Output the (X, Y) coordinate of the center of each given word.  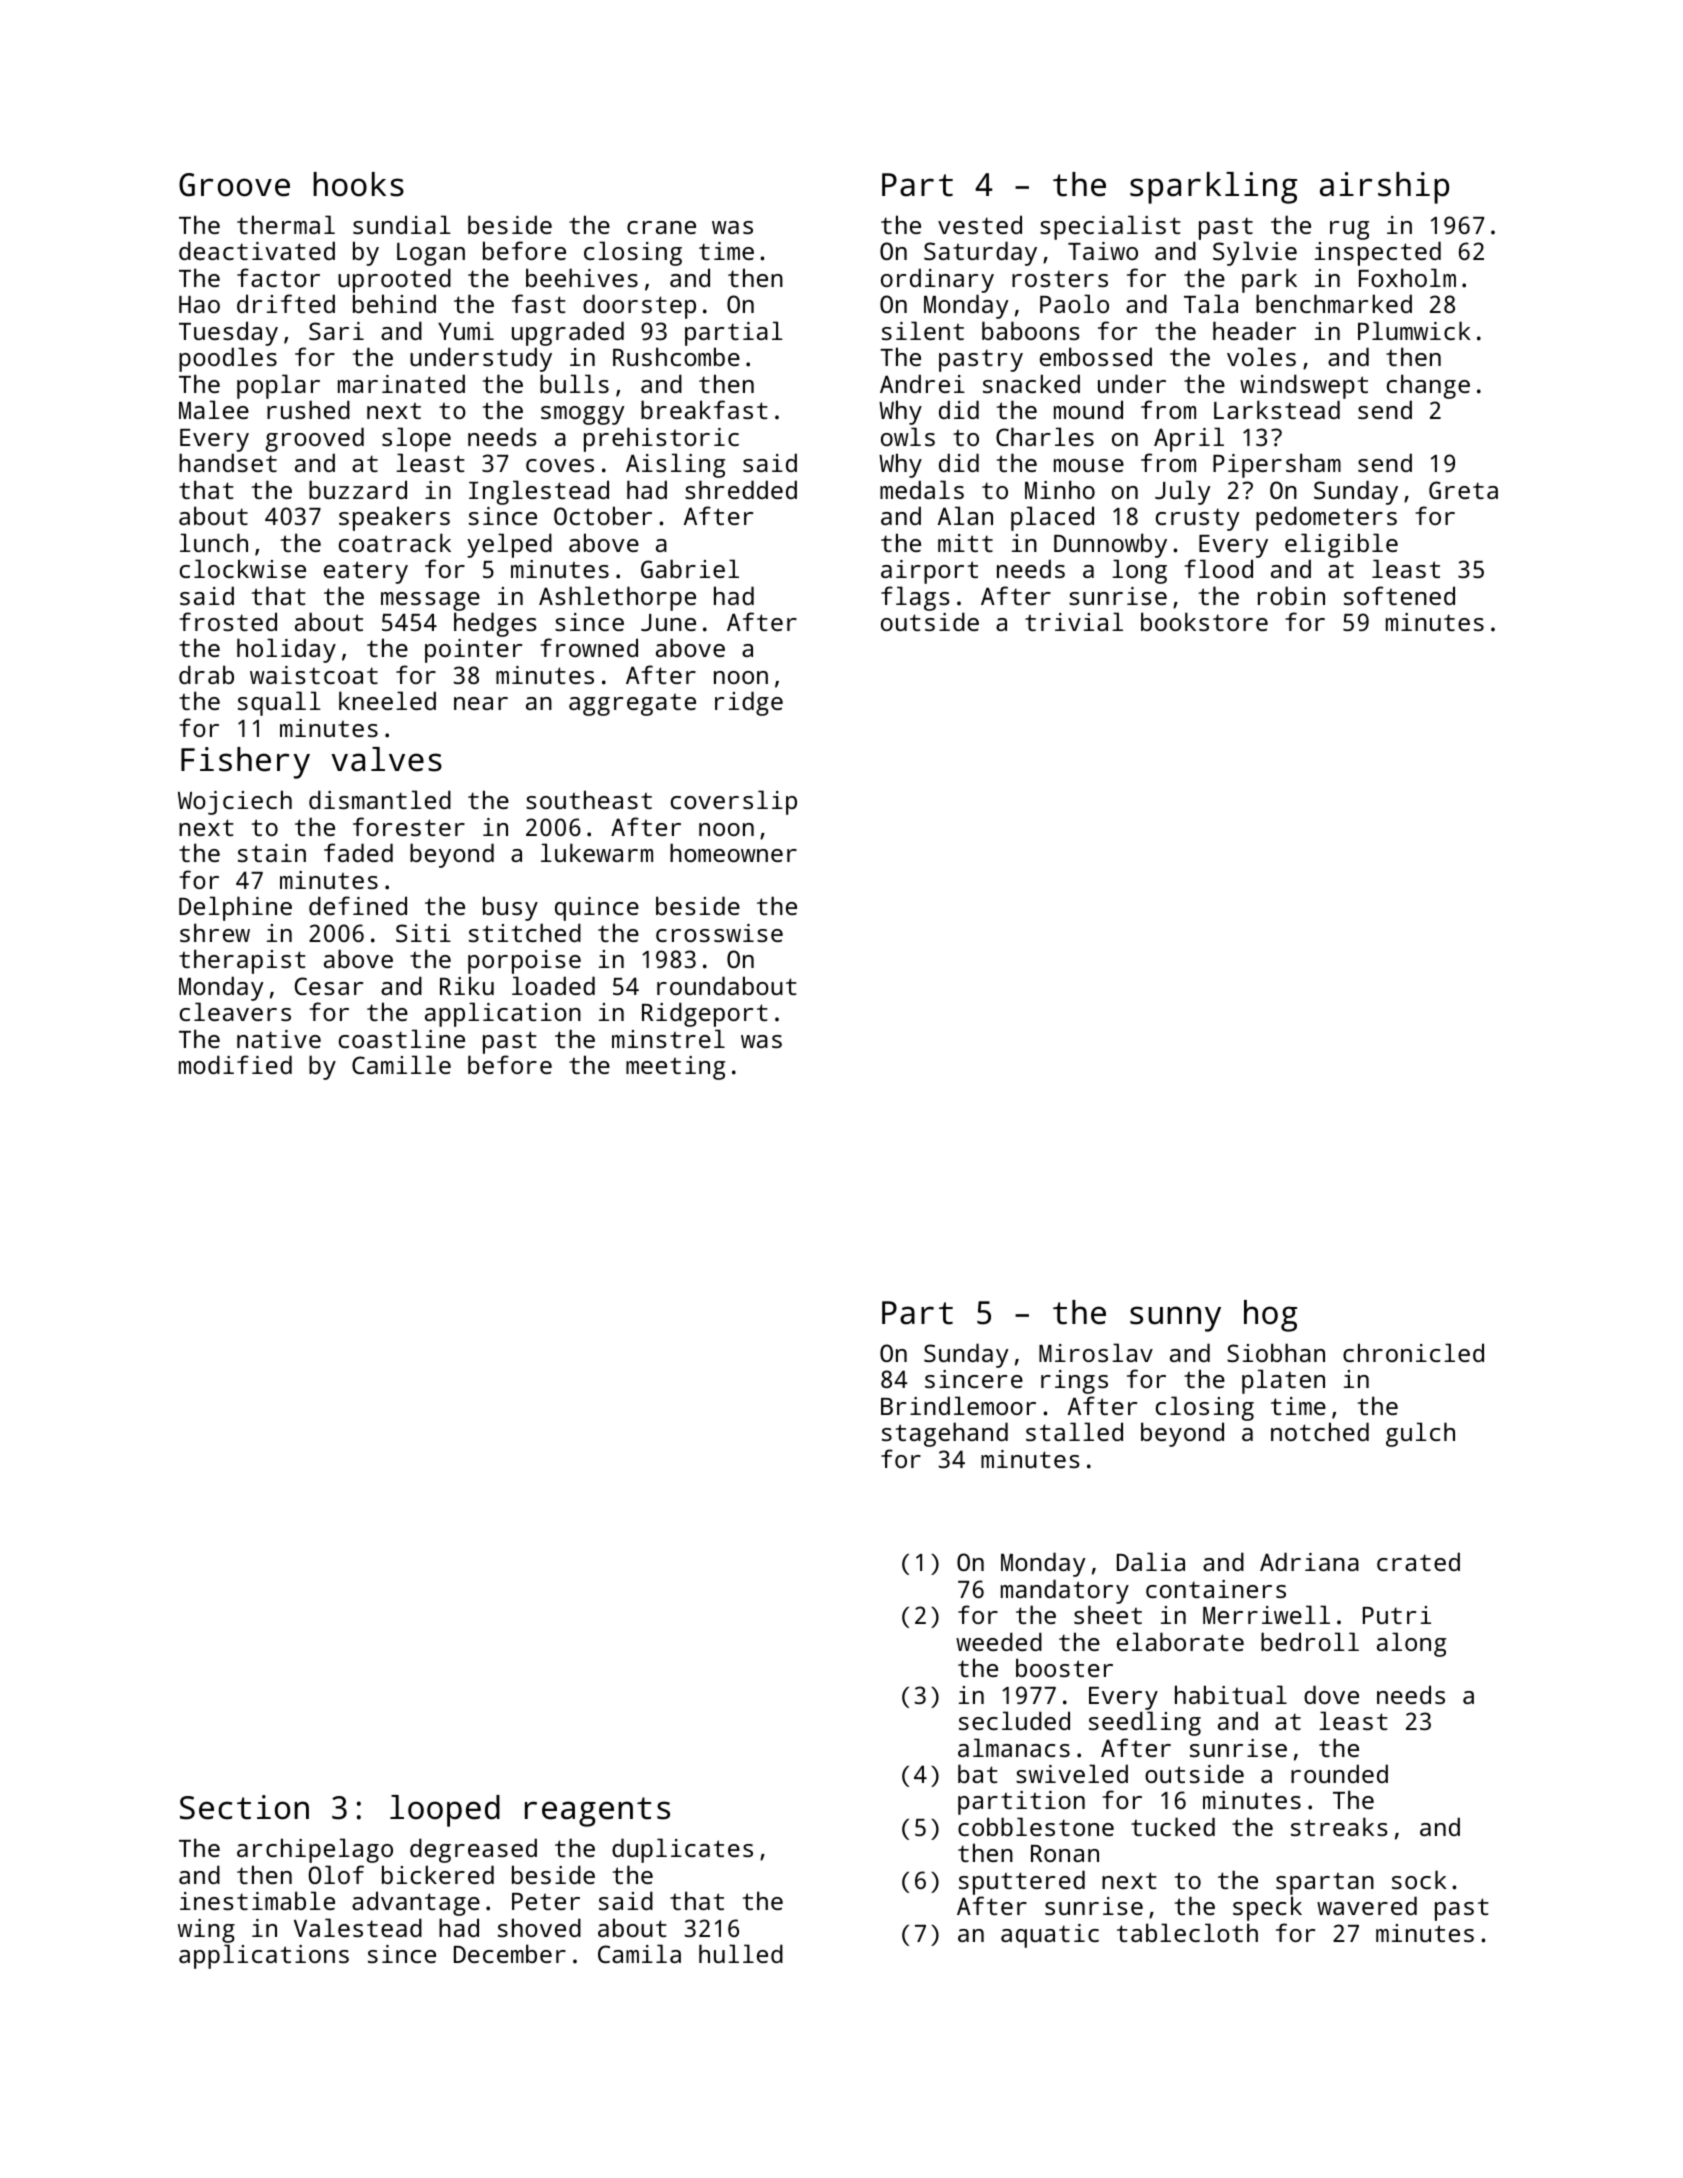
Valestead (358, 1927)
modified (235, 1064)
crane (661, 227)
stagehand (945, 1434)
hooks (358, 184)
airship (1384, 188)
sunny (1175, 1319)
